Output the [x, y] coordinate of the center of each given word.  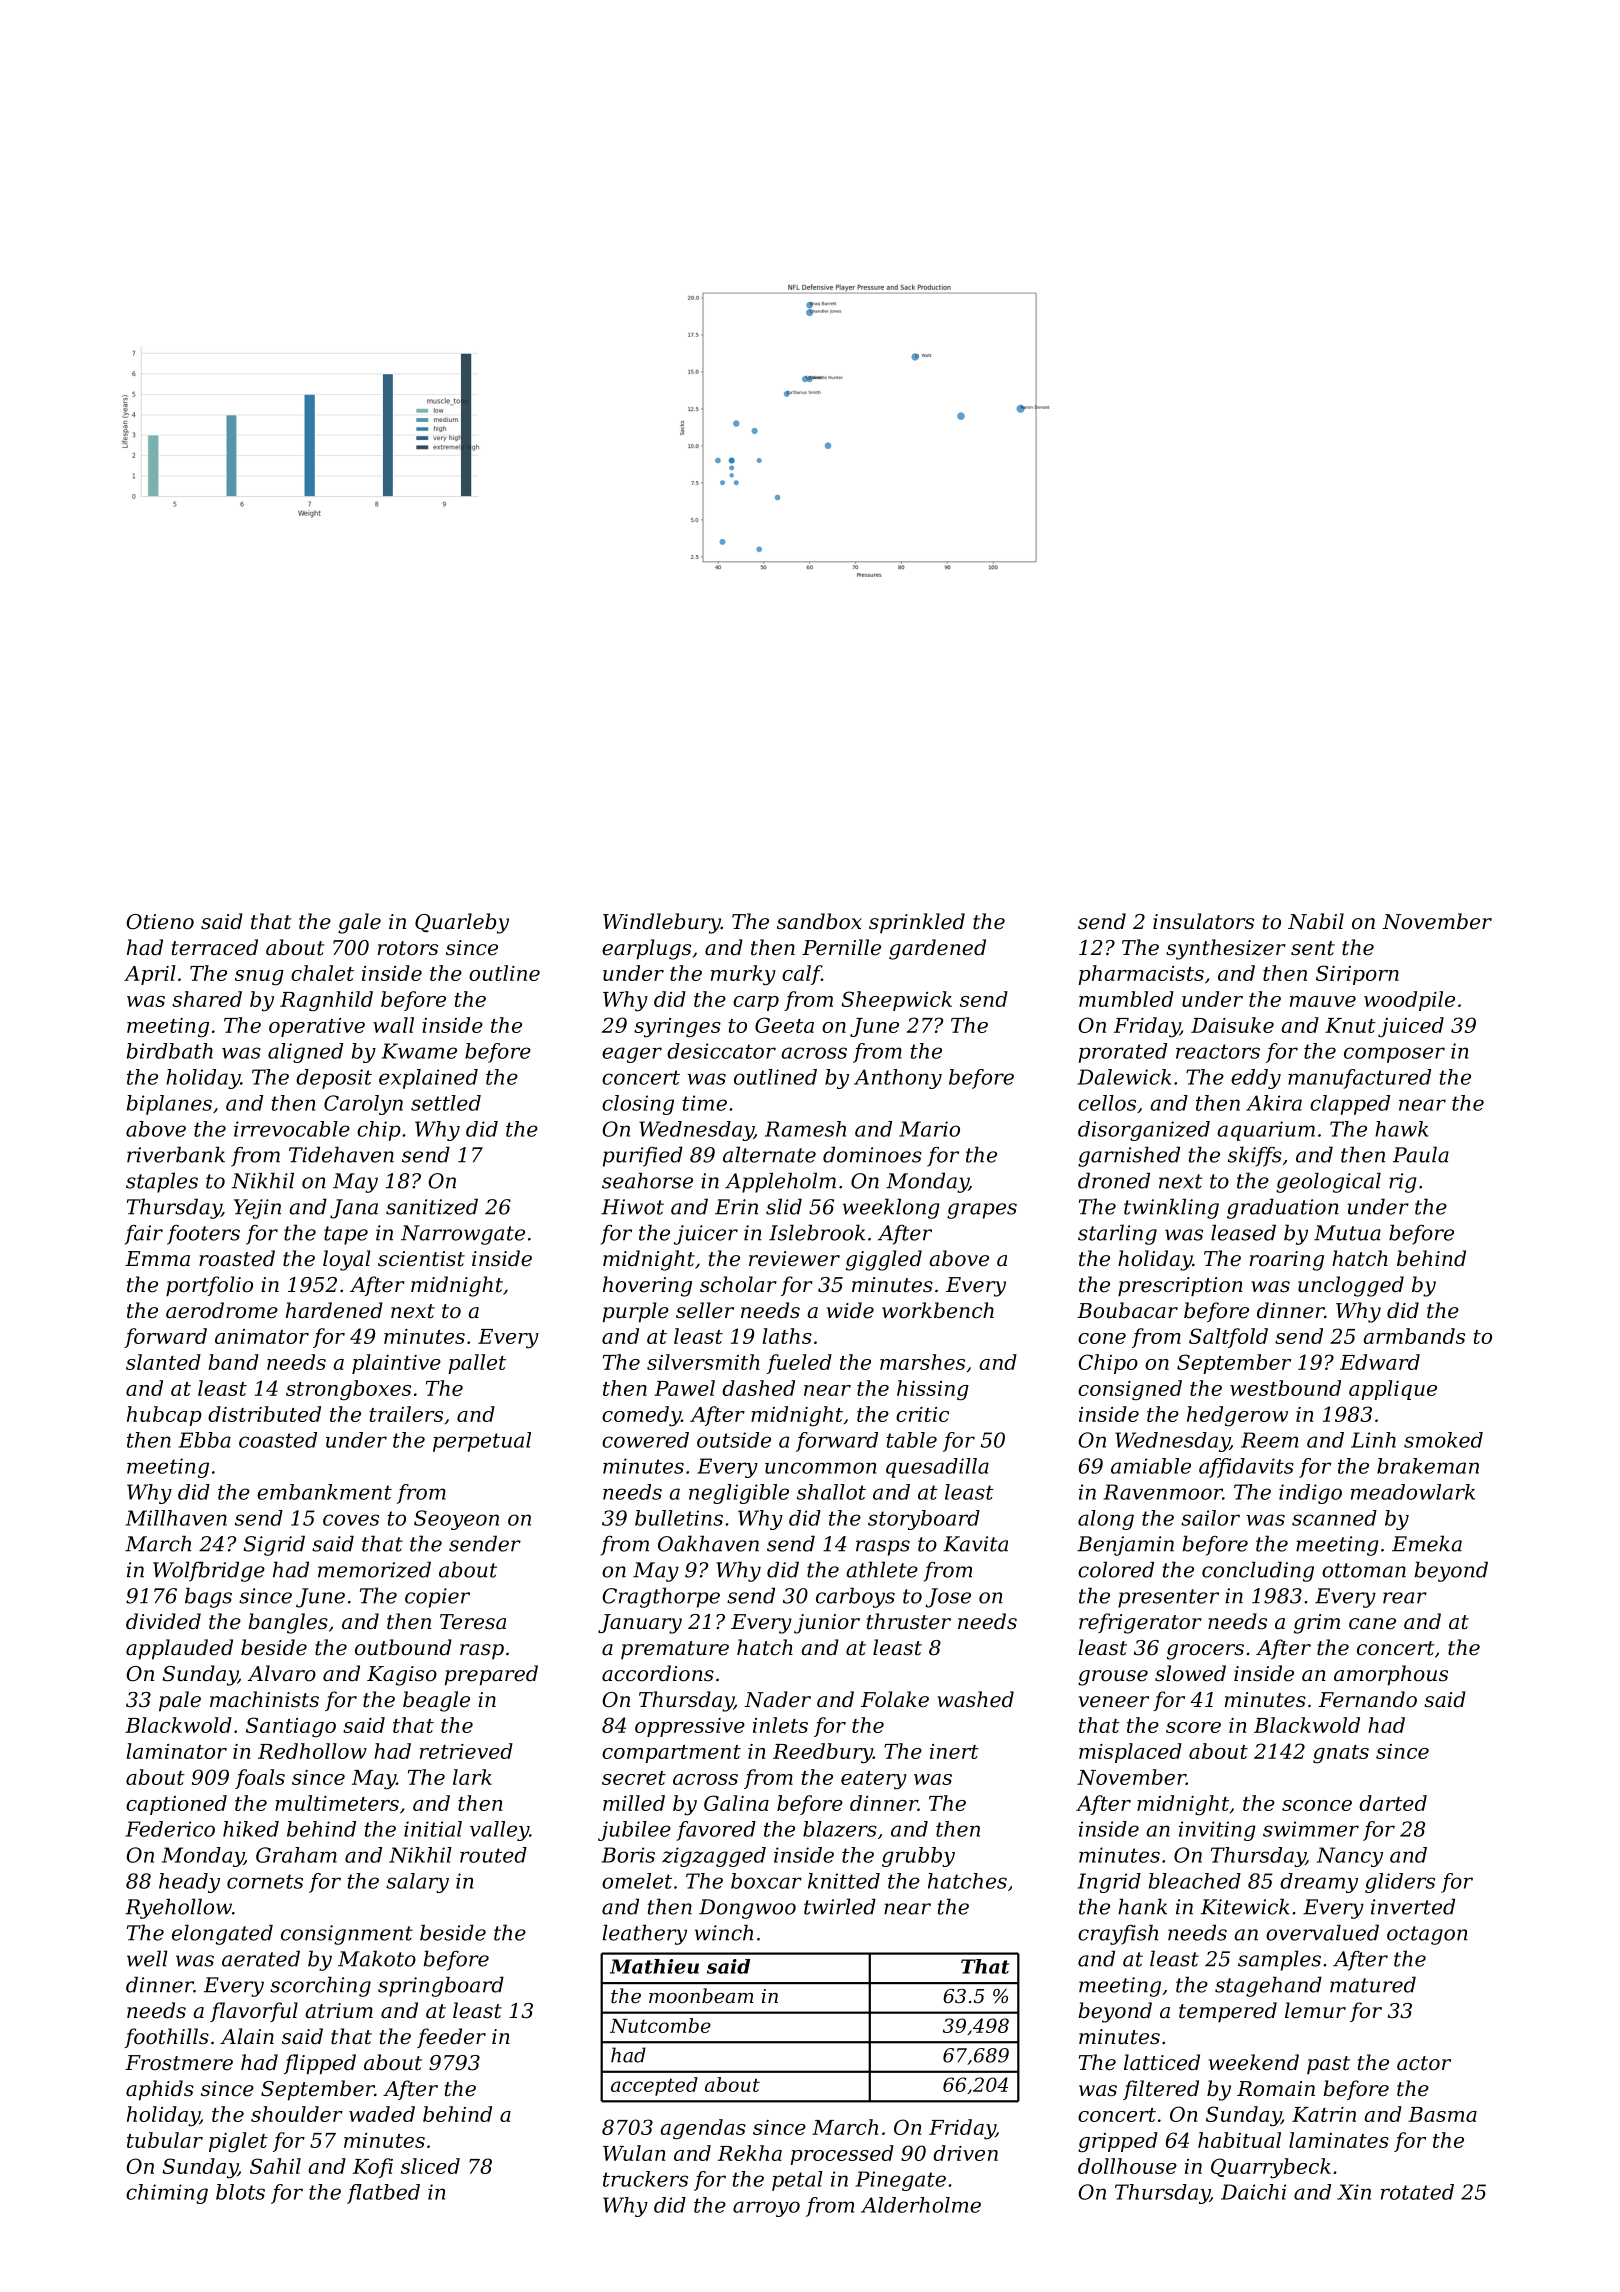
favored [716, 1831]
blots [240, 2192]
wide [850, 1310]
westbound [1285, 1388]
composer [1394, 1055]
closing [638, 1105]
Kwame [419, 1051]
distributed [264, 1414]
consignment [347, 1935]
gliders [1400, 1883]
